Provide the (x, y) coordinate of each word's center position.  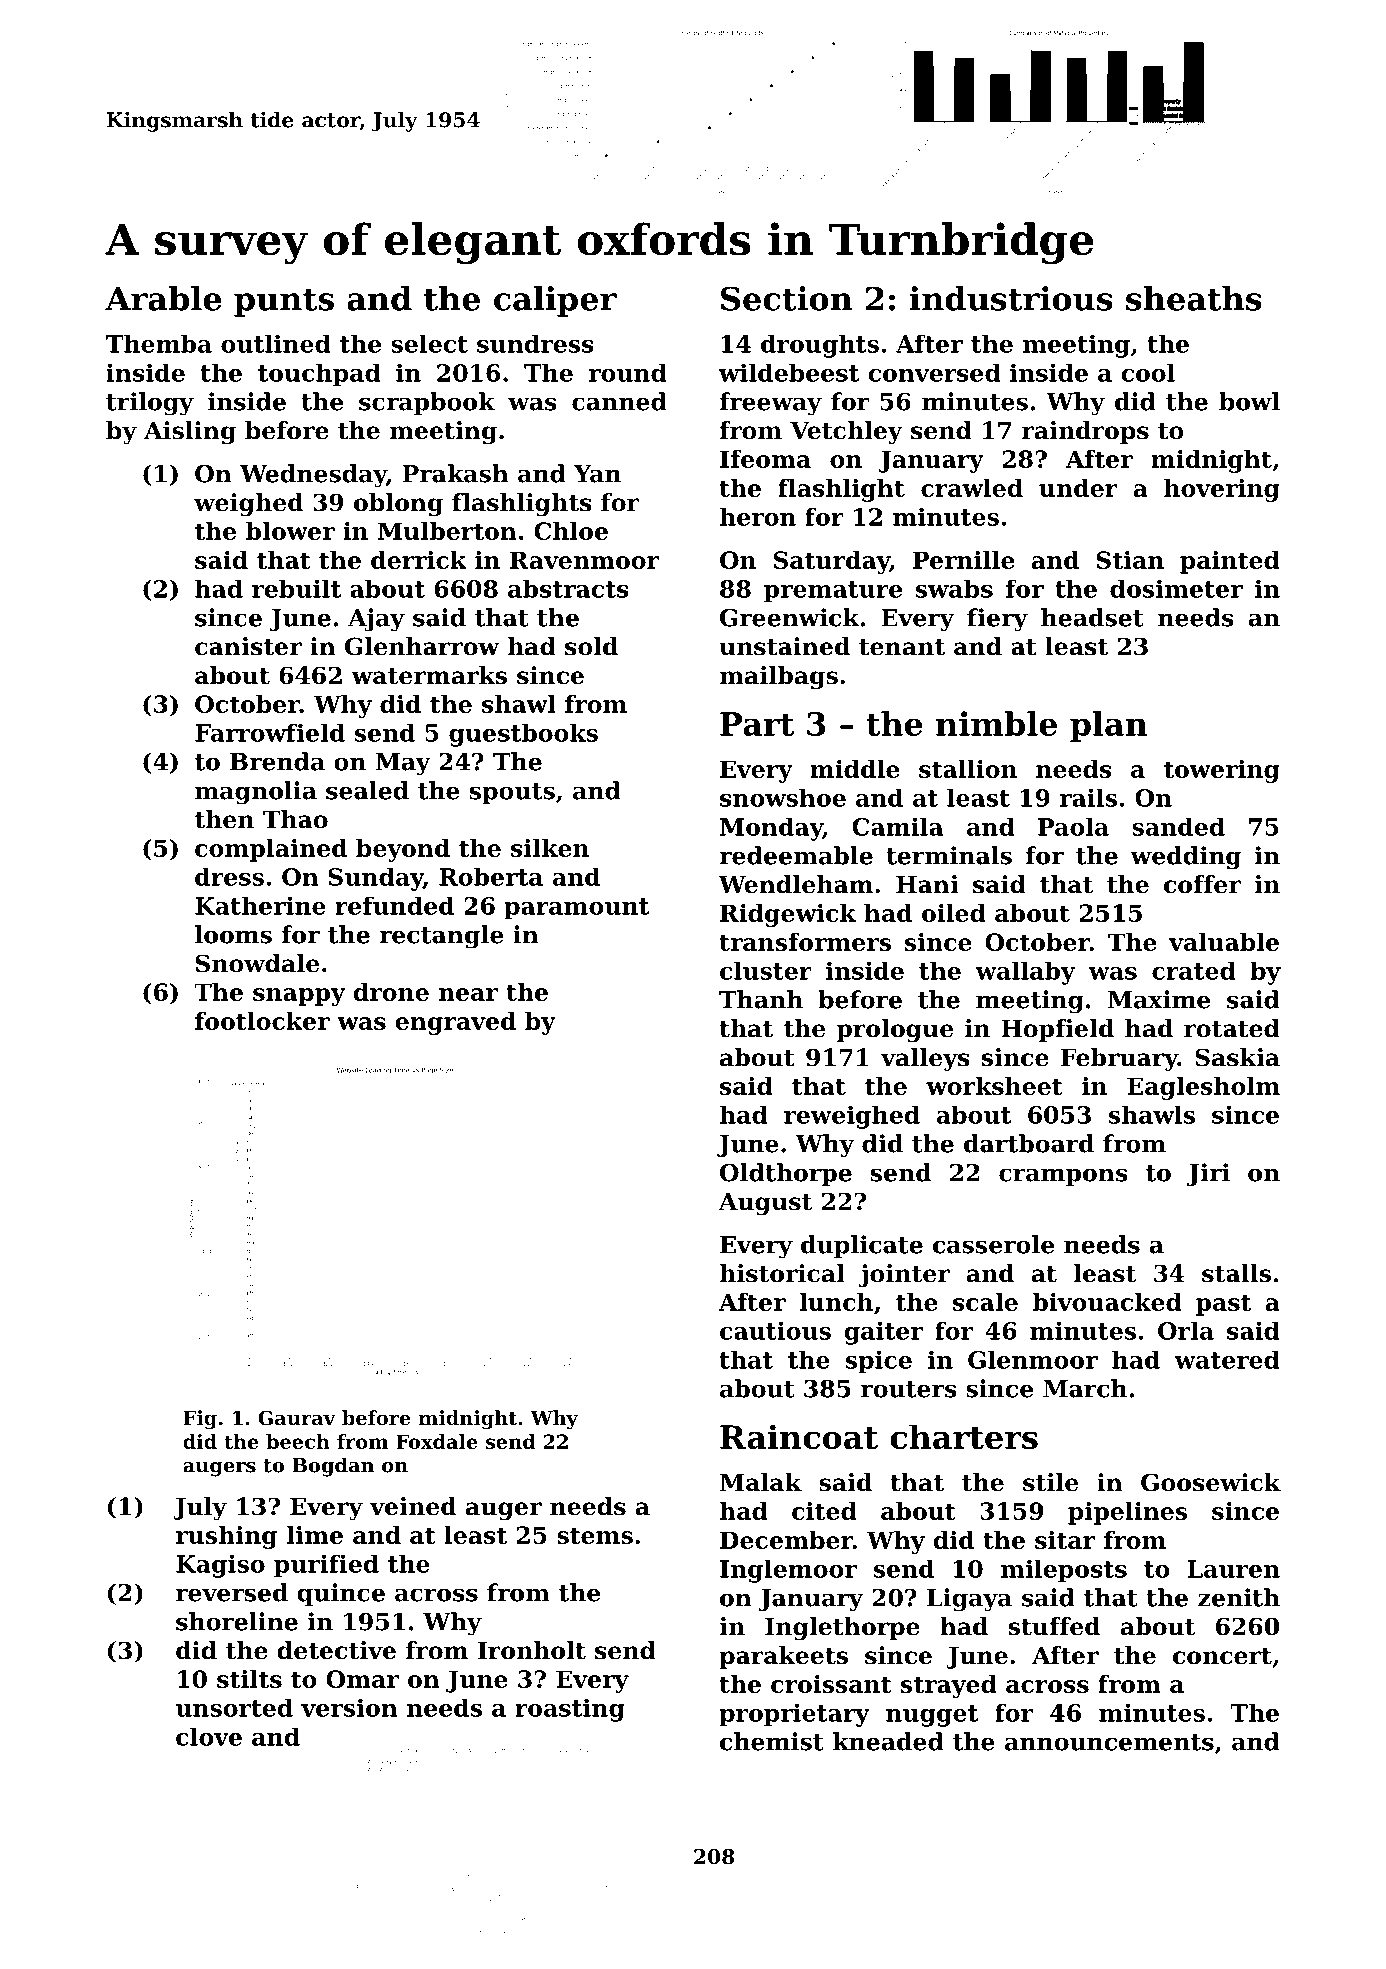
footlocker (262, 1021)
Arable (163, 298)
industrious (1011, 298)
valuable (1224, 942)
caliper (555, 301)
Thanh (761, 999)
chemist (772, 1741)
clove (209, 1736)
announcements (1109, 1742)
